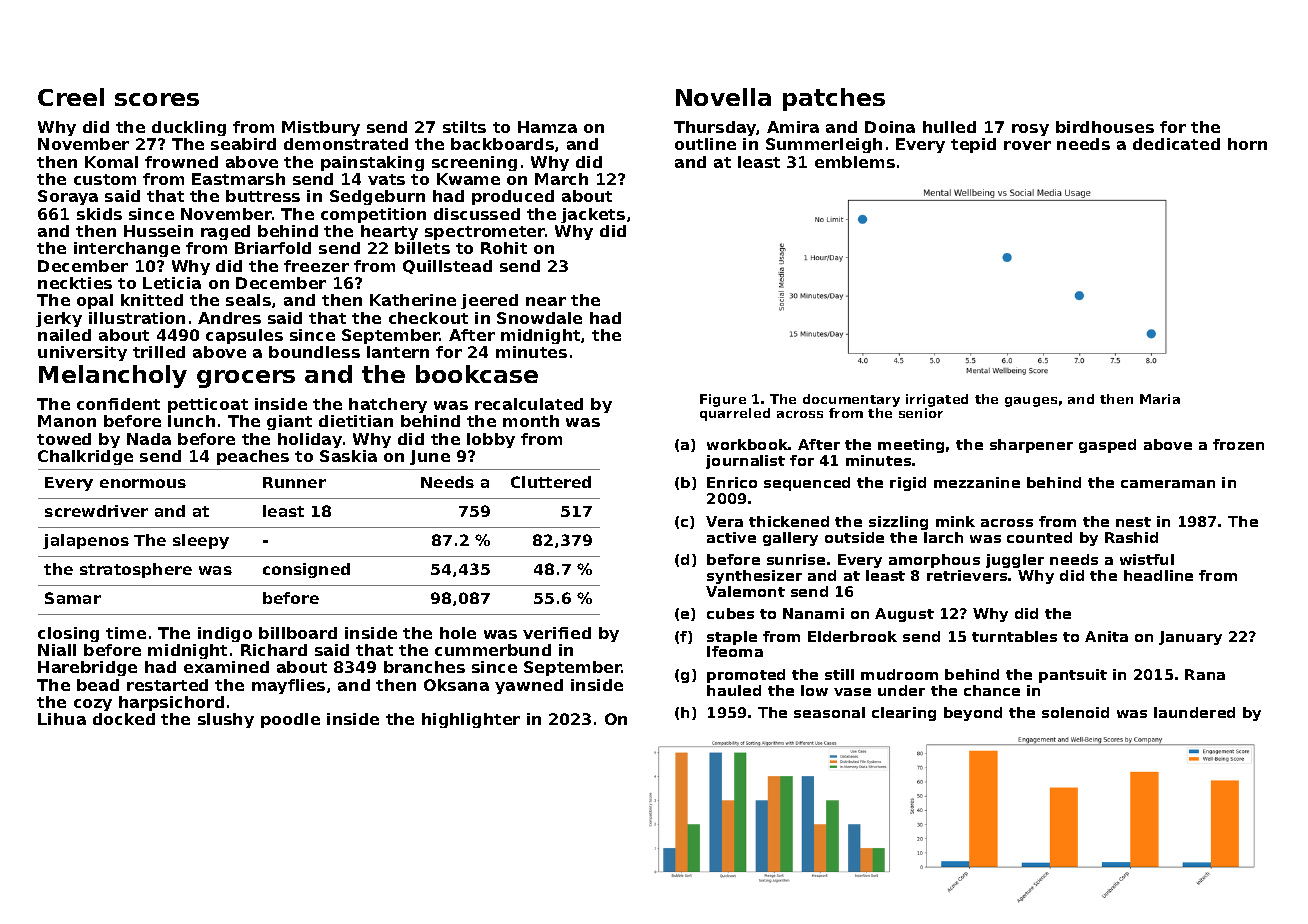 The width and height of the image is (1308, 924). What do you see at coordinates (547, 127) in the image?
I see `Hamza` at bounding box center [547, 127].
